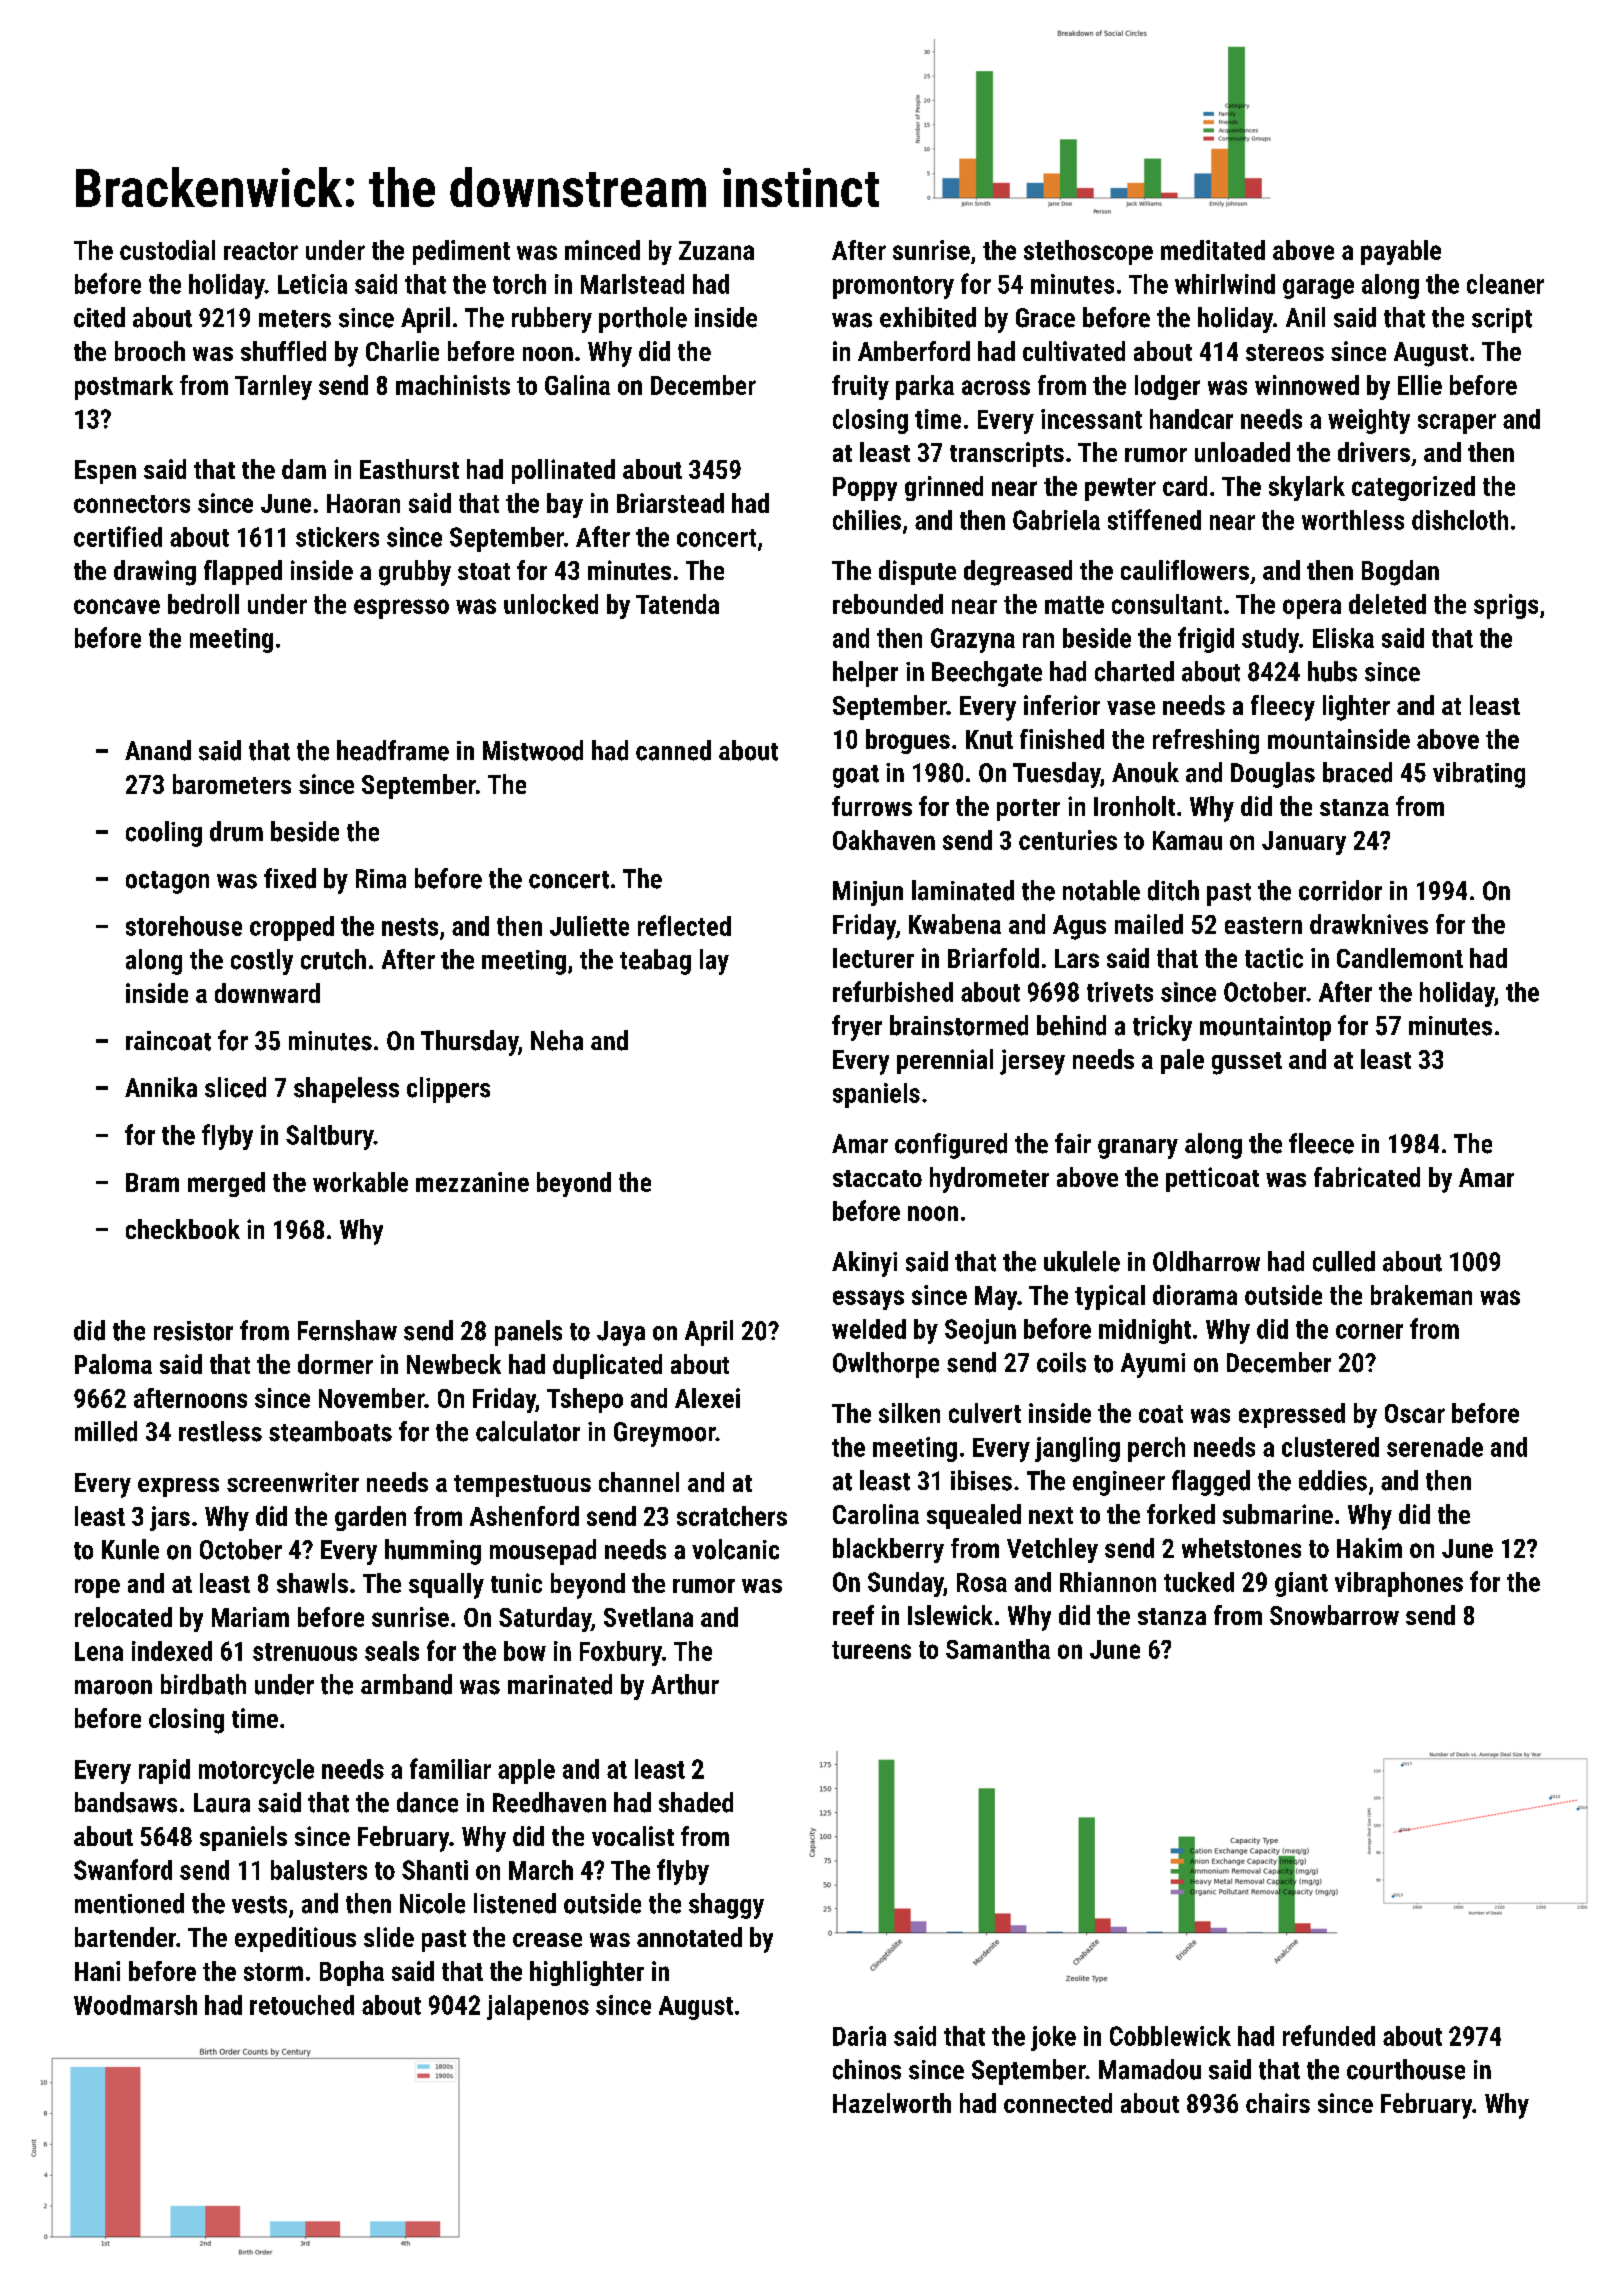  I want to click on reactor, so click(261, 251).
